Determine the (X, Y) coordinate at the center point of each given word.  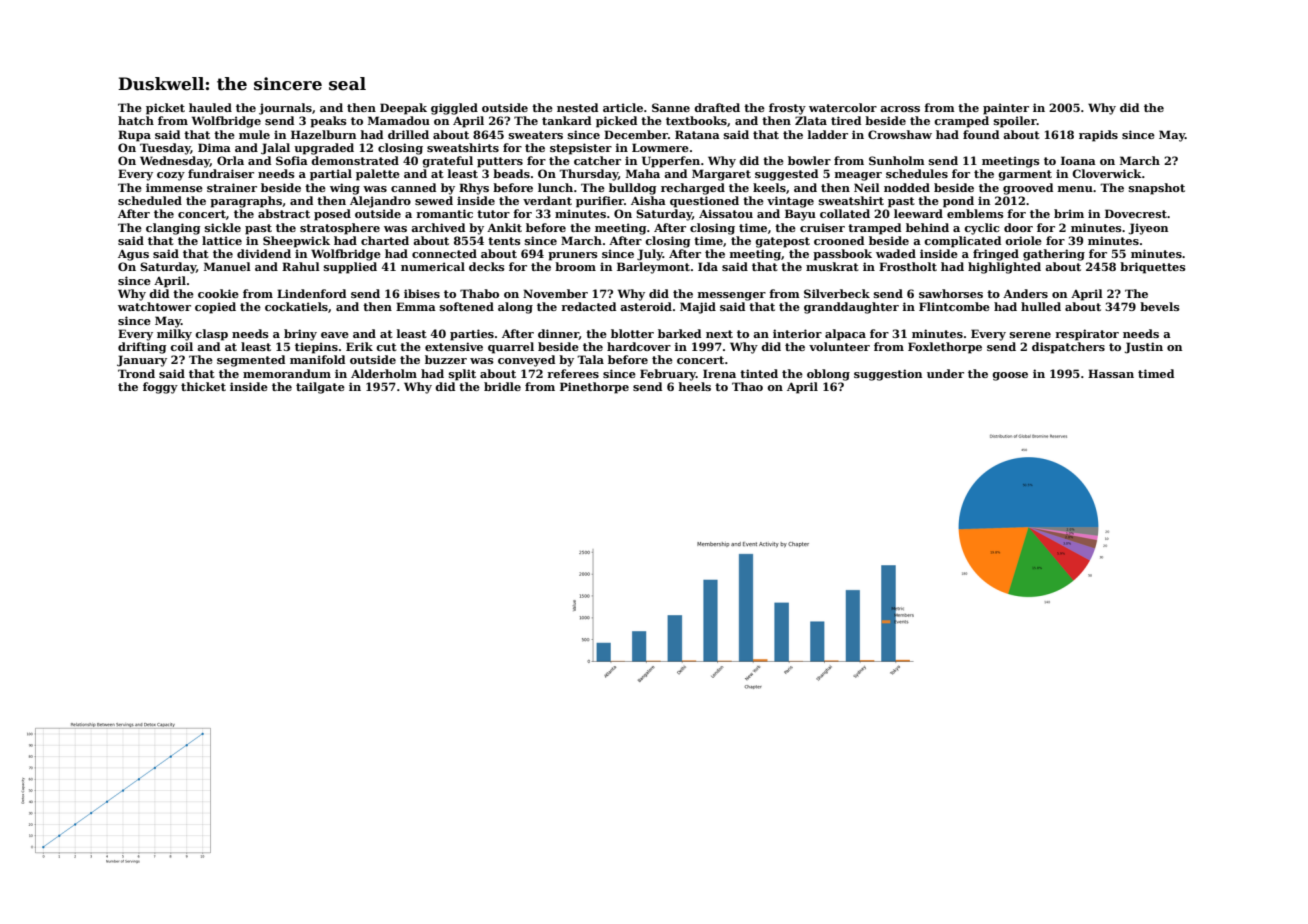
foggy (160, 388)
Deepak (403, 109)
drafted (717, 107)
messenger (732, 296)
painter (1006, 109)
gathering (1054, 255)
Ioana (1078, 160)
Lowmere (660, 147)
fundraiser (221, 173)
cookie (218, 293)
